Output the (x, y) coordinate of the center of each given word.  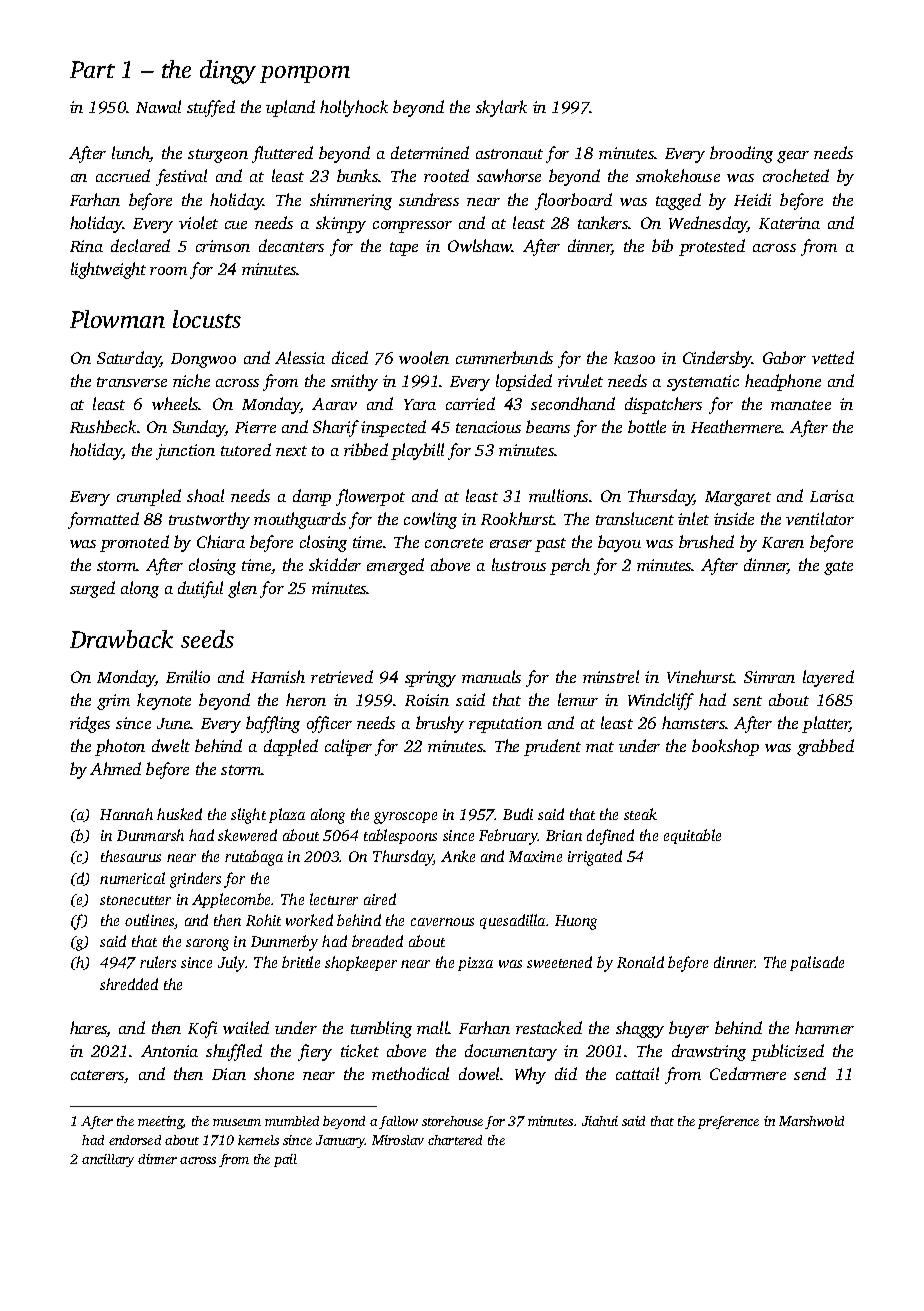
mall (433, 1027)
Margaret (738, 498)
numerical (132, 878)
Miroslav (398, 1140)
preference (728, 1122)
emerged (395, 566)
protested (712, 247)
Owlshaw (480, 245)
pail (285, 1160)
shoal (205, 495)
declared (140, 245)
